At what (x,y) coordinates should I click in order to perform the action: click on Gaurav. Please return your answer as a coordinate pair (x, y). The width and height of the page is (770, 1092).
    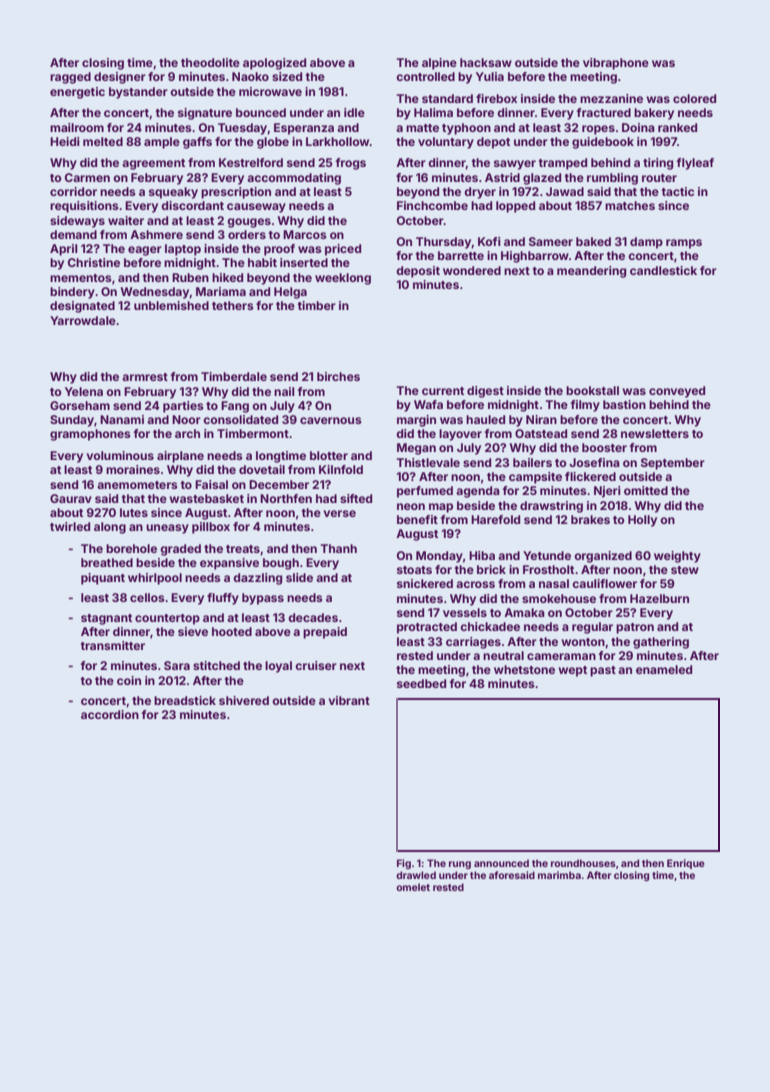
    Looking at the image, I should click on (71, 498).
